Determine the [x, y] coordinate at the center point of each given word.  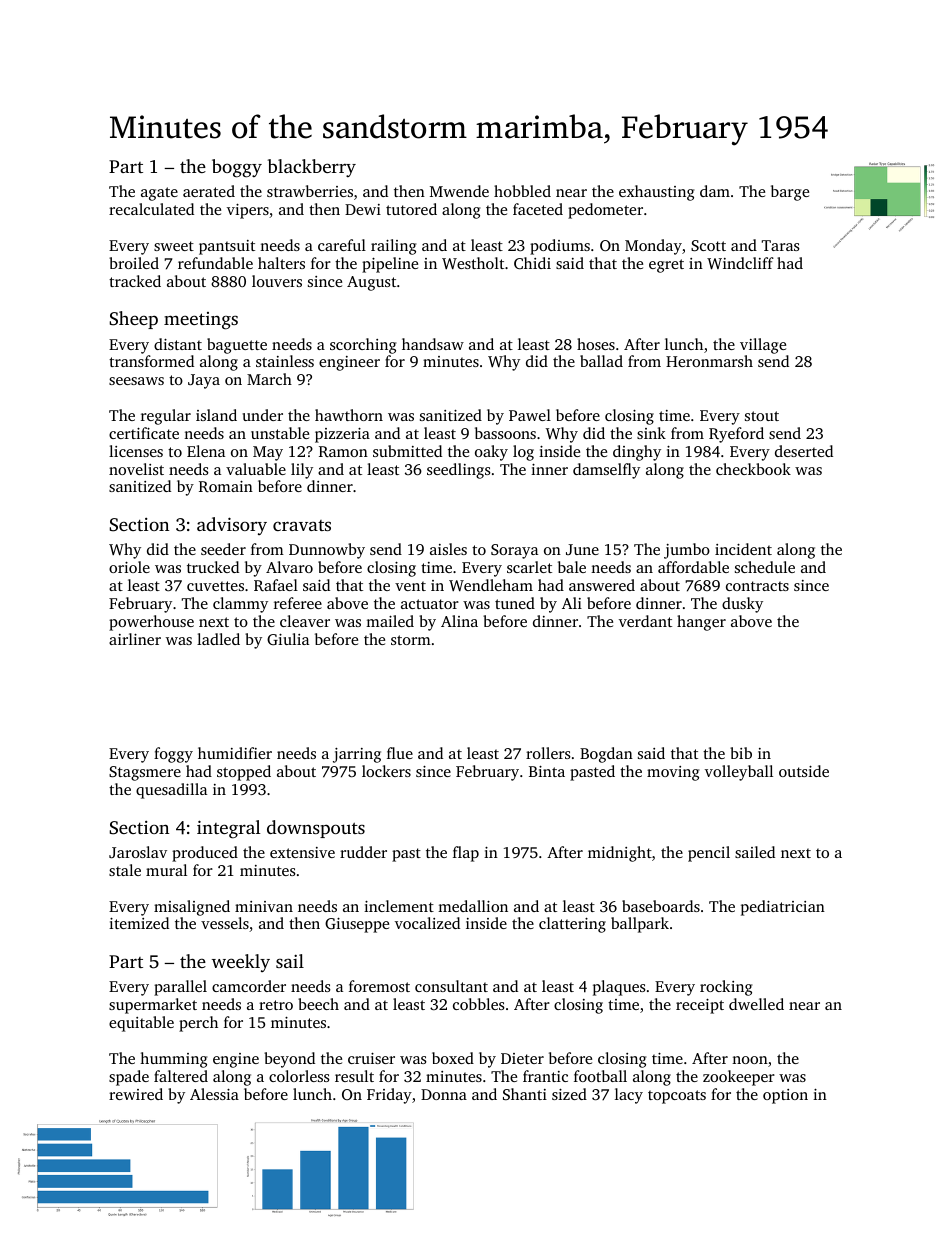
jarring [357, 755]
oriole [129, 567]
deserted [804, 451]
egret [666, 266]
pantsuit [227, 247]
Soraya [514, 551]
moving [673, 773]
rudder [363, 852]
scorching [363, 346]
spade [129, 1078]
